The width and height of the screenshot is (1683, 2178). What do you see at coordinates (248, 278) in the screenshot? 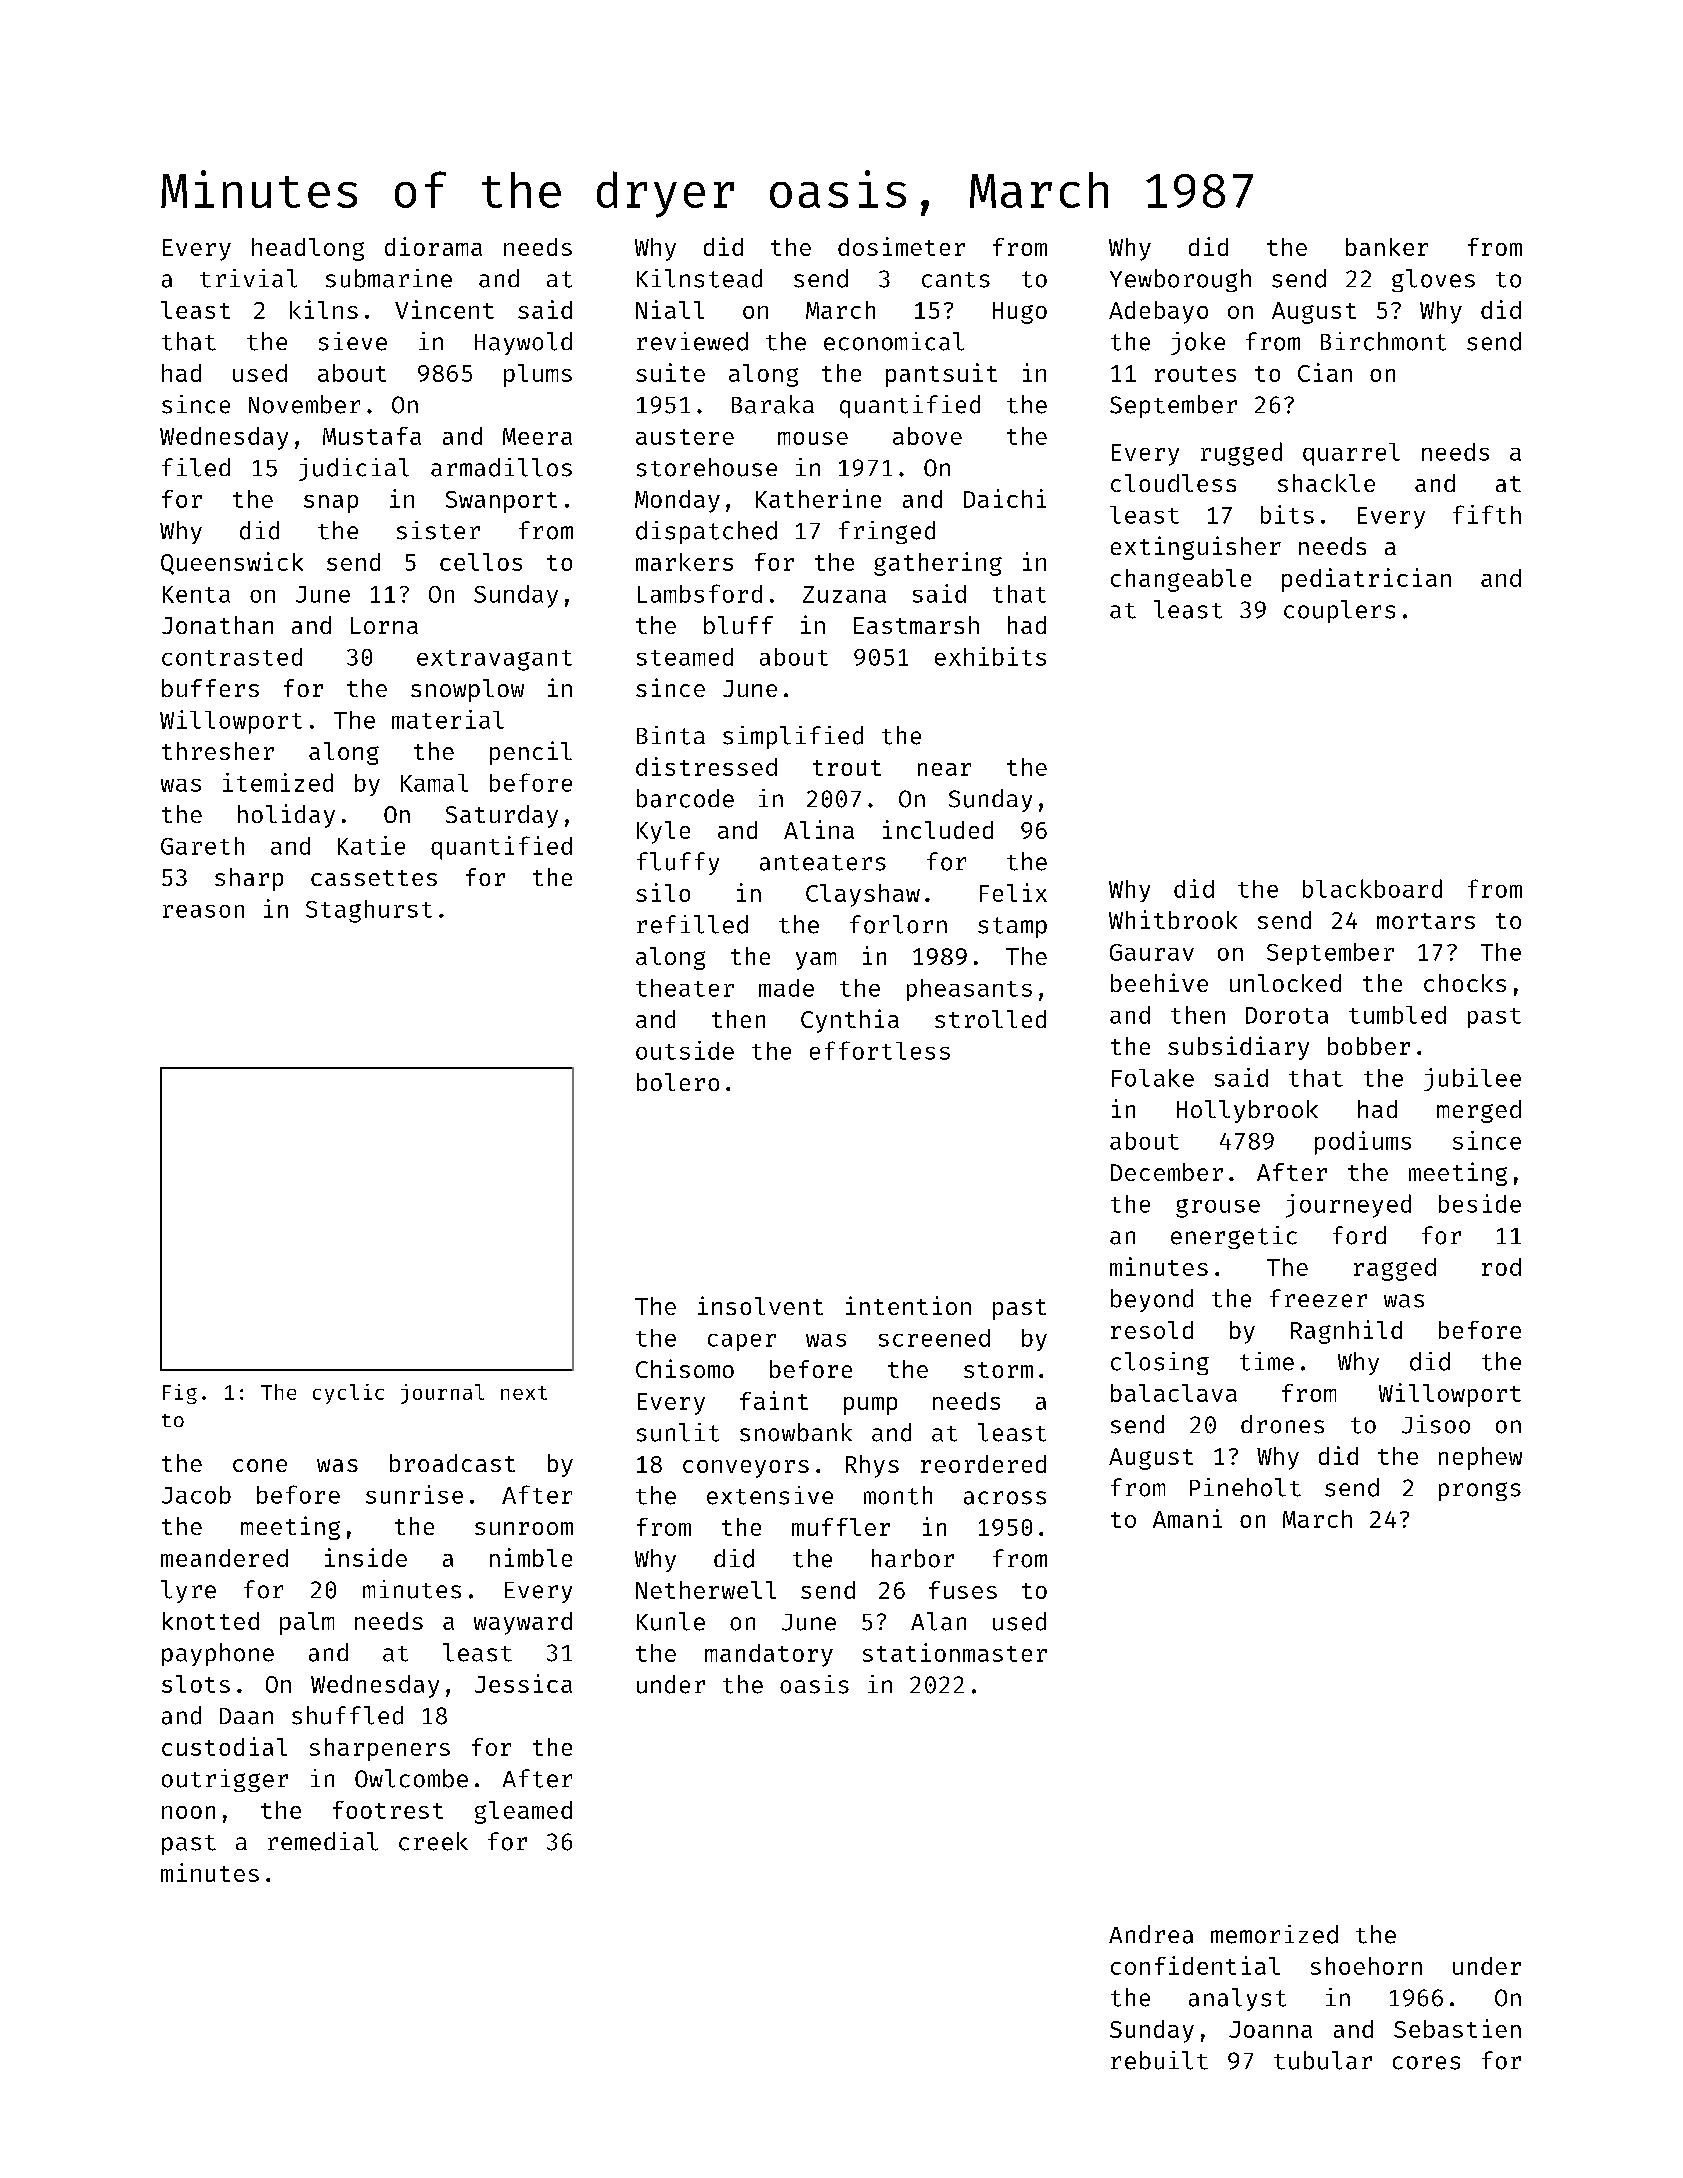
I see `trivial` at bounding box center [248, 278].
